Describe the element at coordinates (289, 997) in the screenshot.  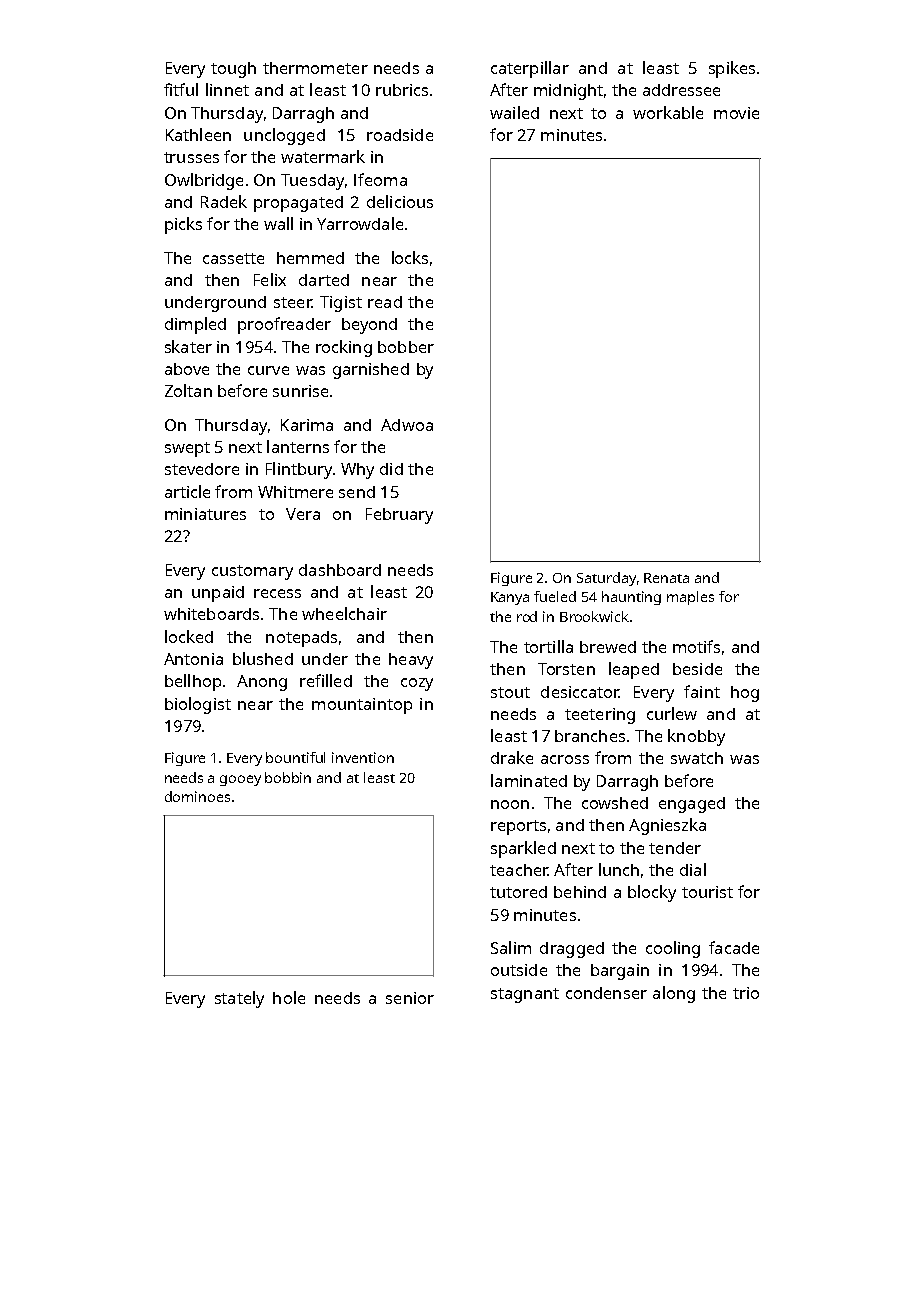
I see `hole` at that location.
